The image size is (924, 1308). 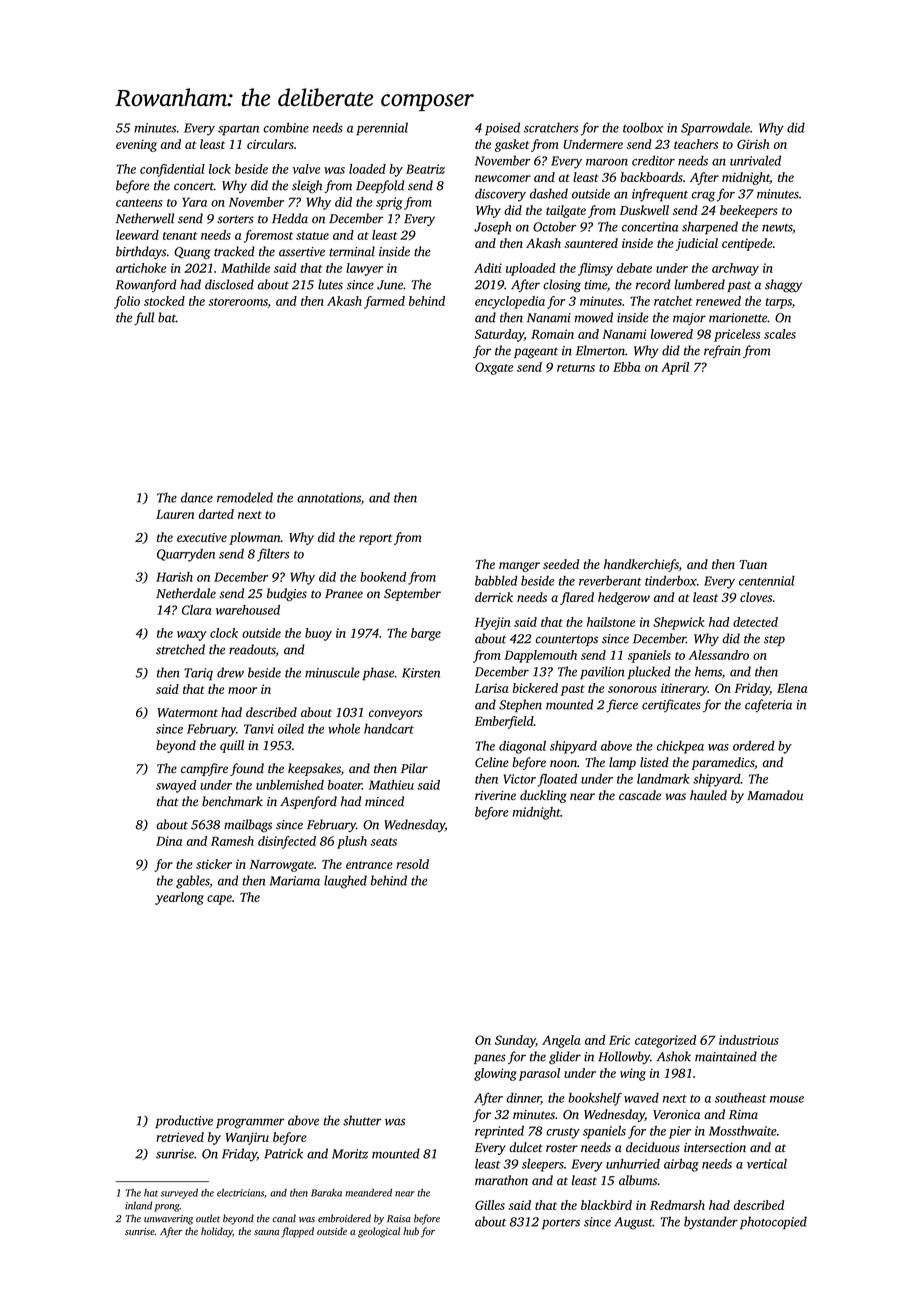 I want to click on handkerchiefs, so click(x=641, y=565).
